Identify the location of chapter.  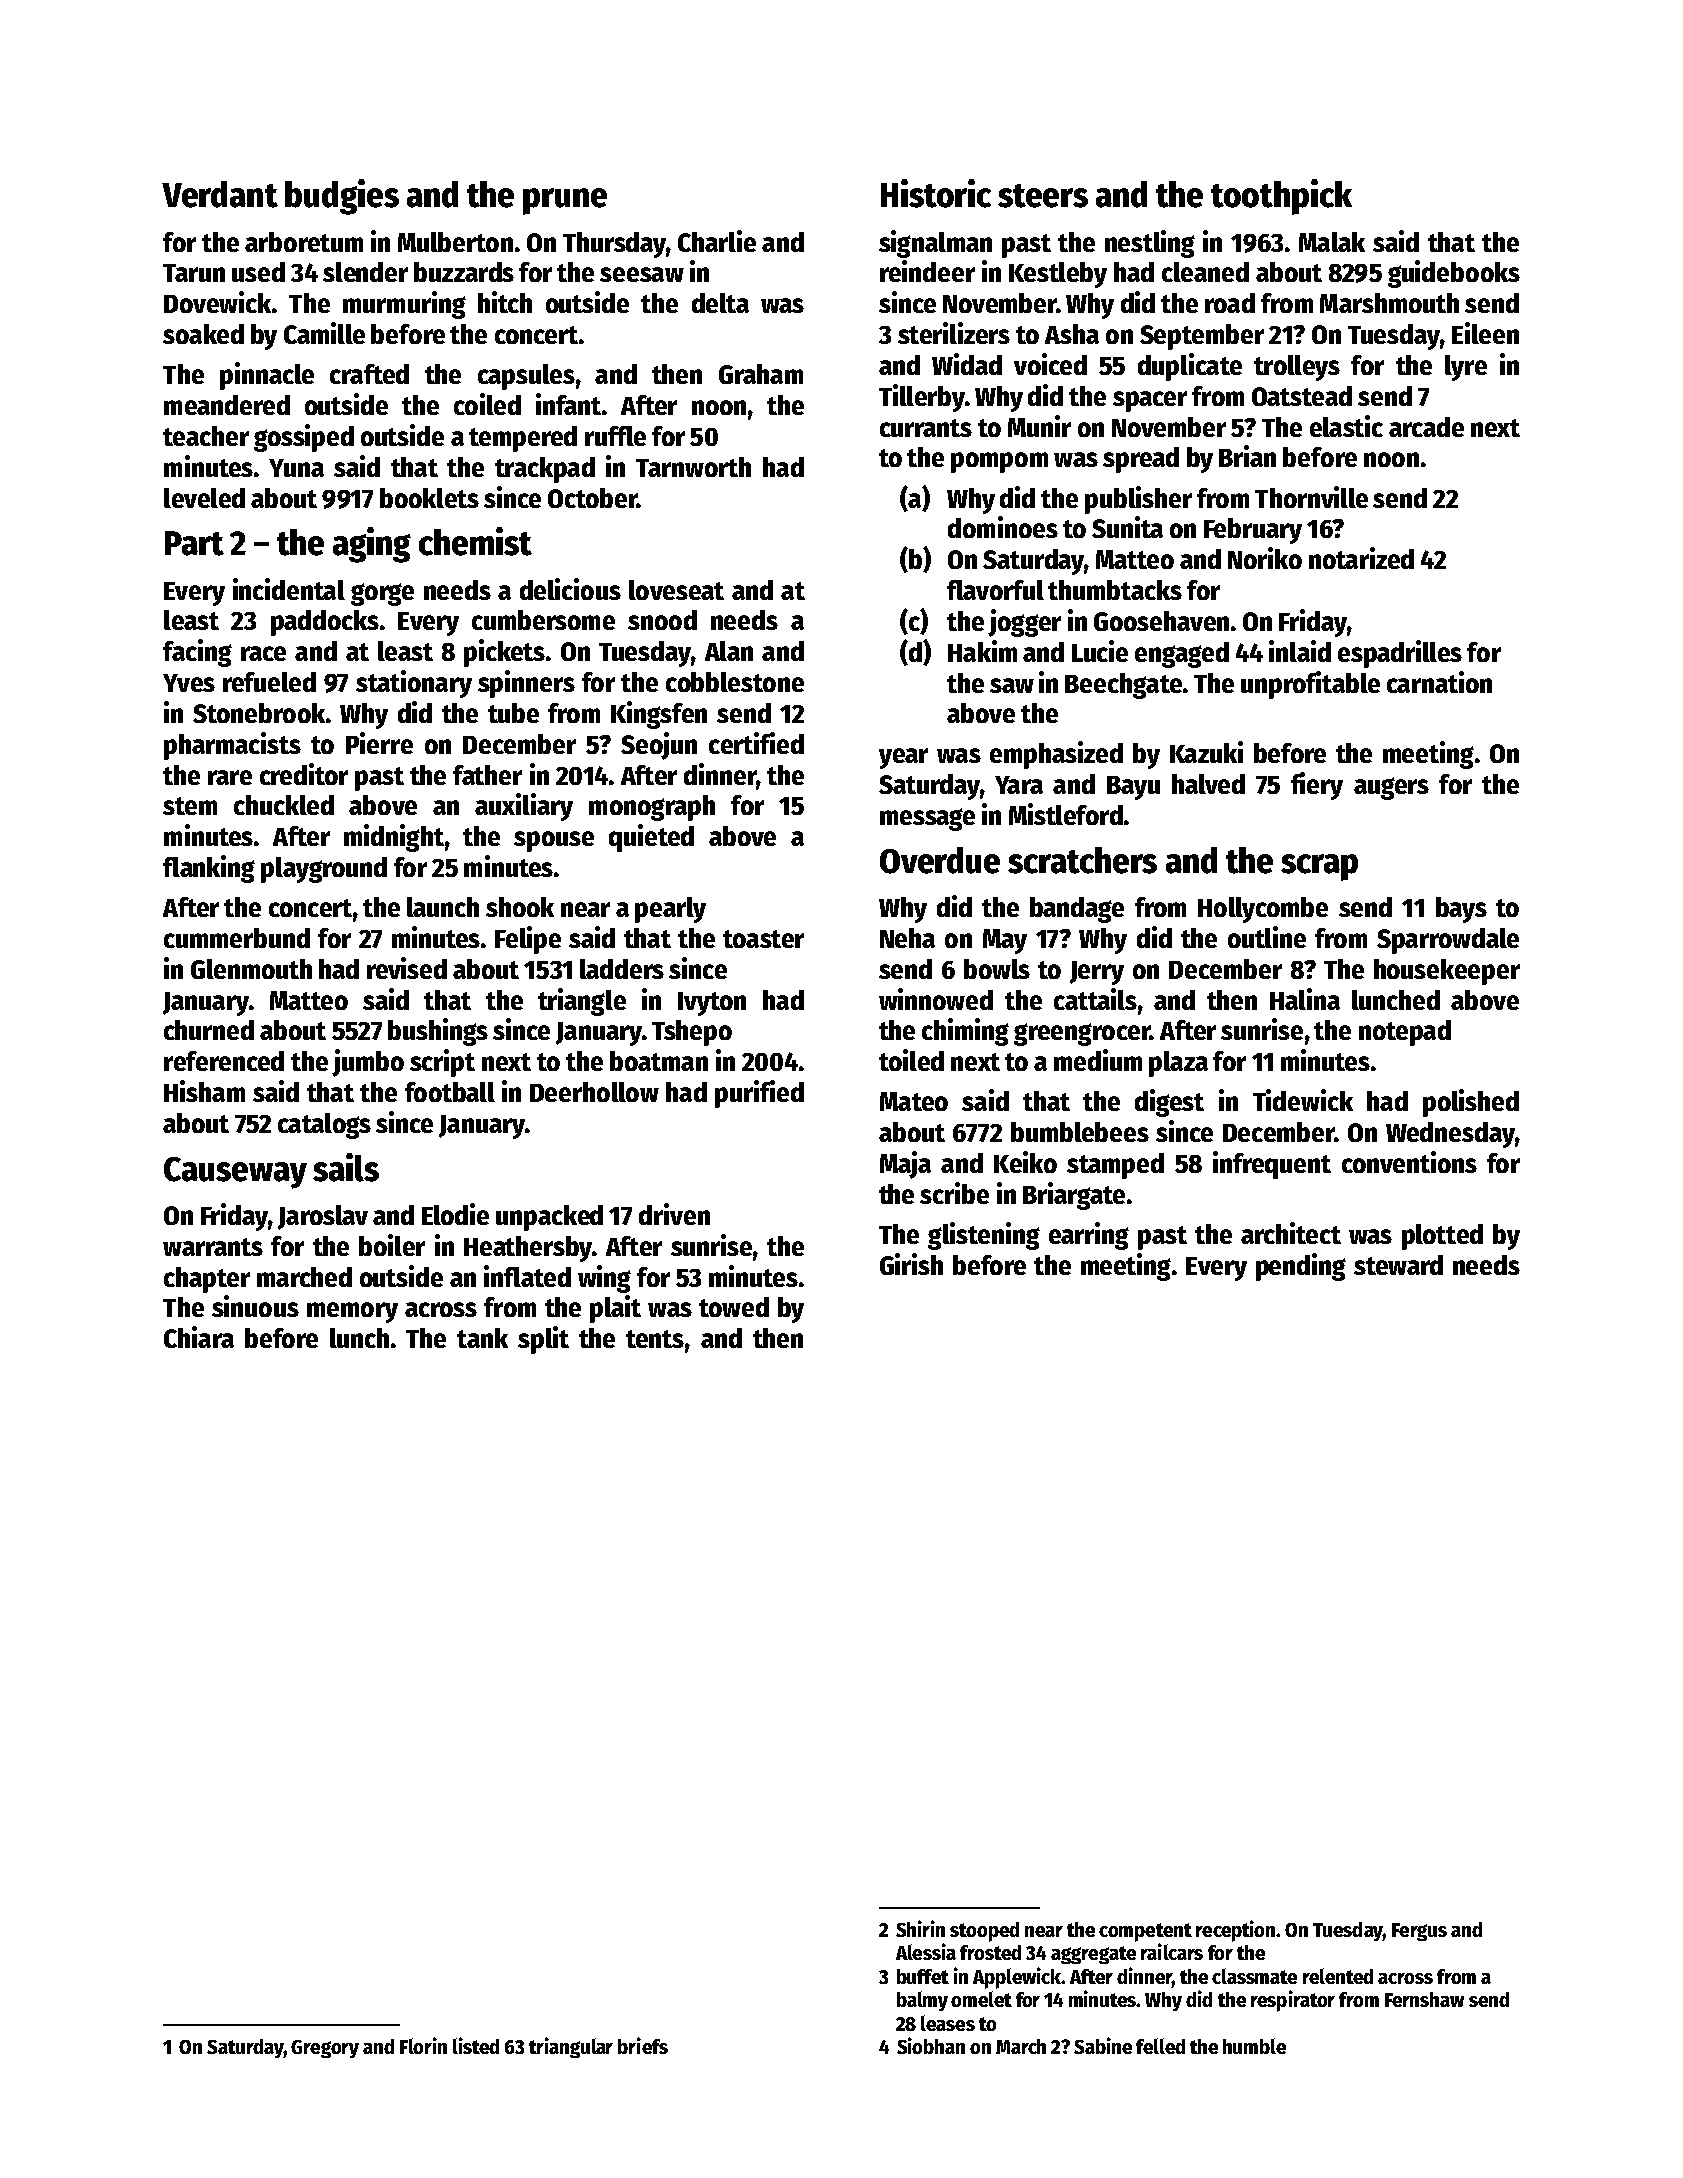
(207, 1280).
